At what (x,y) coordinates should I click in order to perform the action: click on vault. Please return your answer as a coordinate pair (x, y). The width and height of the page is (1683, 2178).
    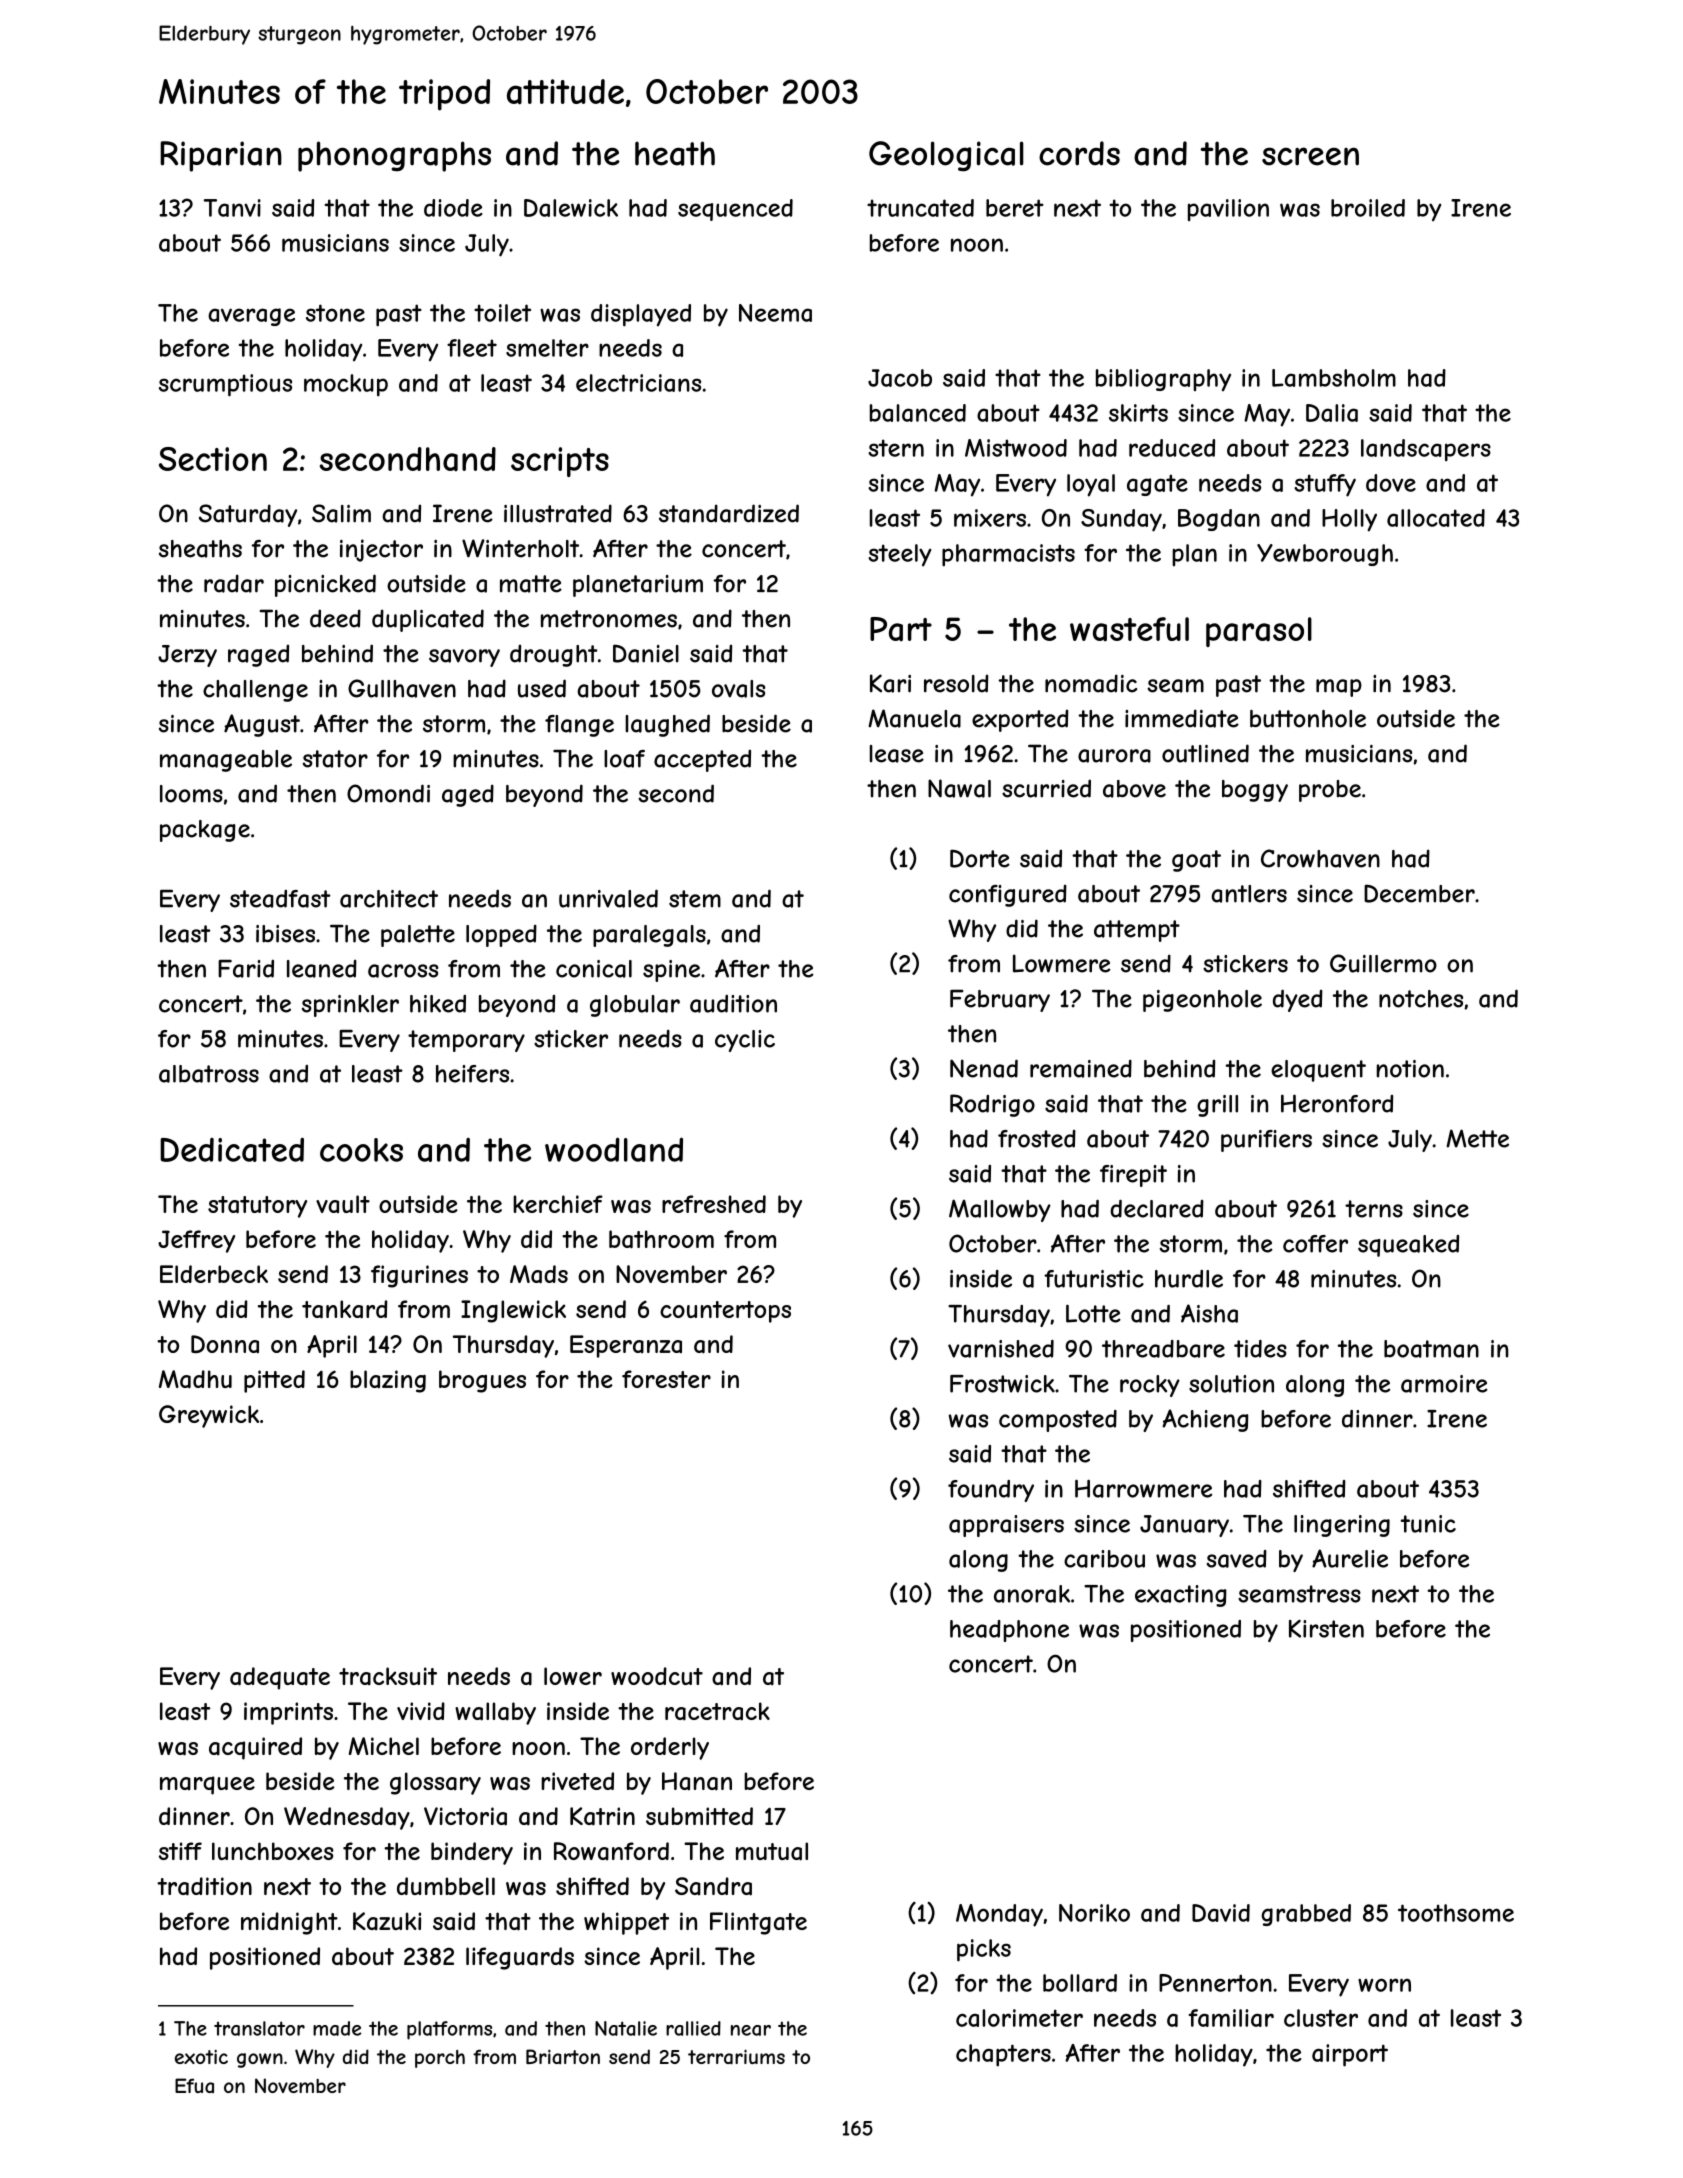
    Looking at the image, I should click on (343, 1204).
